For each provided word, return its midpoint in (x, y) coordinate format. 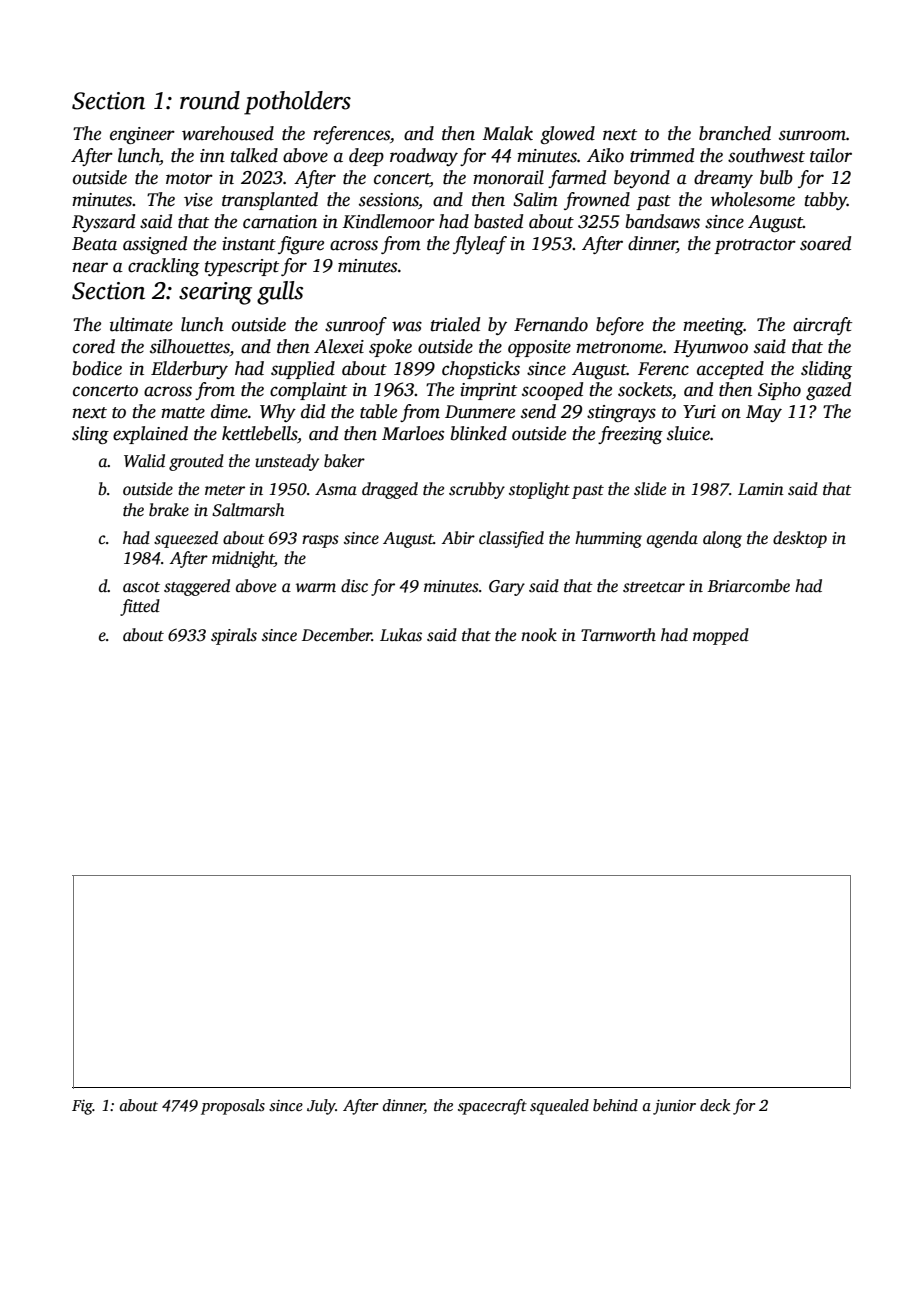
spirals (234, 636)
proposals (233, 1107)
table (378, 411)
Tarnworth (618, 634)
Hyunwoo (710, 348)
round (210, 100)
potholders (297, 103)
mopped (721, 636)
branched (735, 133)
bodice (97, 368)
